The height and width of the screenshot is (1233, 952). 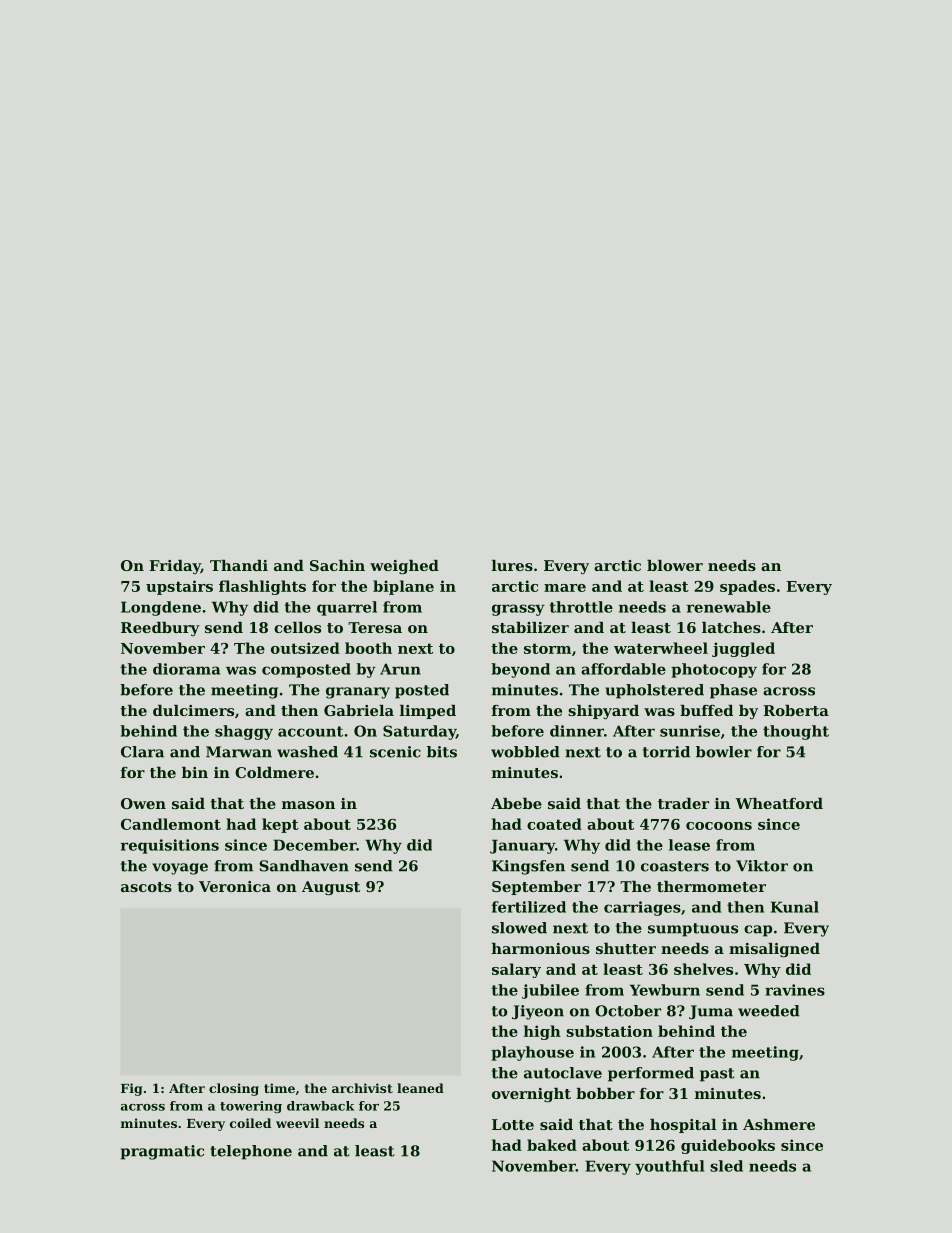 I want to click on Thandi, so click(x=239, y=565).
